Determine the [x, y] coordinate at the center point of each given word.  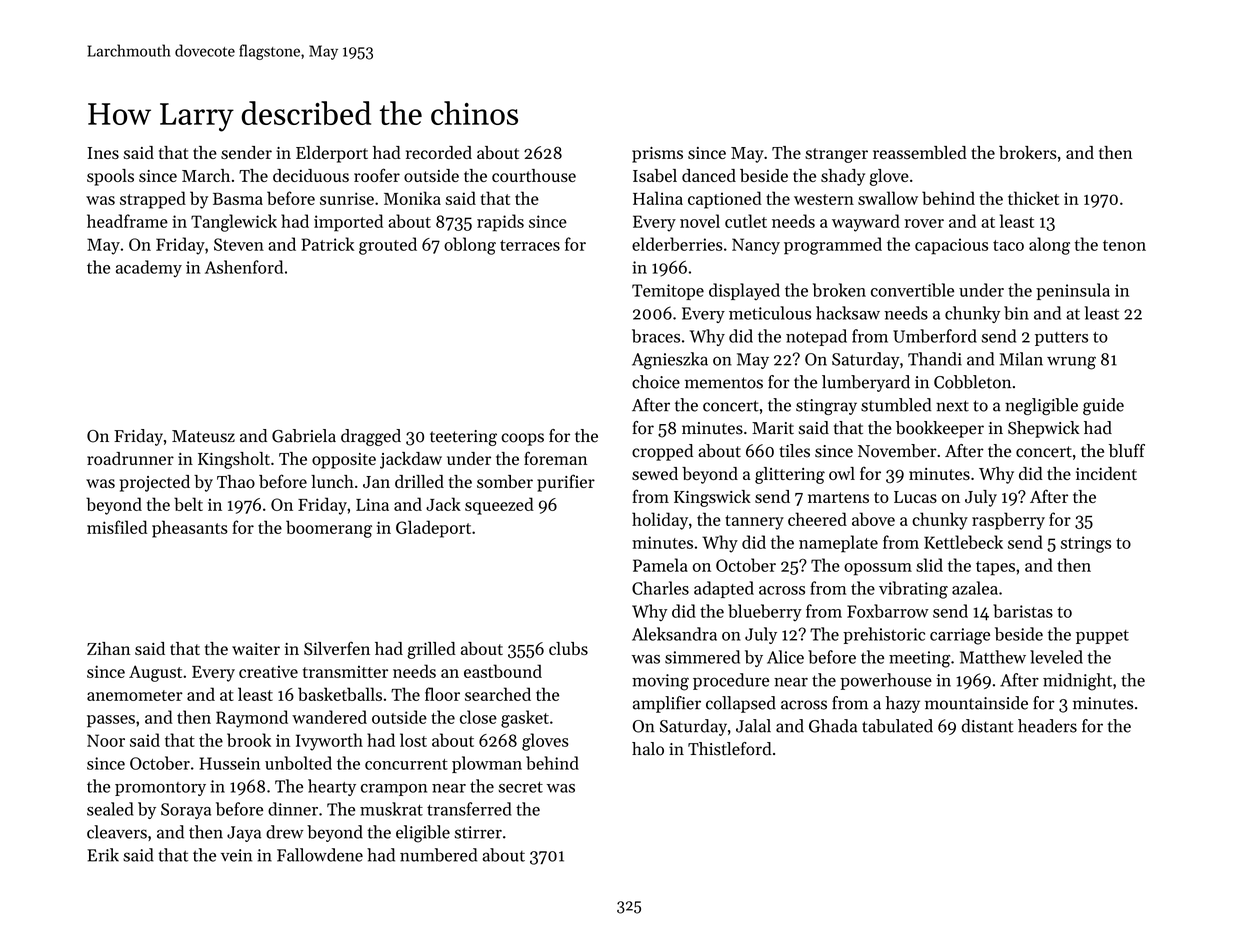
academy [149, 268]
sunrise [347, 198]
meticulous [770, 313]
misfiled [117, 527]
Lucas [915, 497]
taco [1008, 245]
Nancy [756, 246]
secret [520, 787]
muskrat [391, 809]
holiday [660, 521]
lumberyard [866, 383]
